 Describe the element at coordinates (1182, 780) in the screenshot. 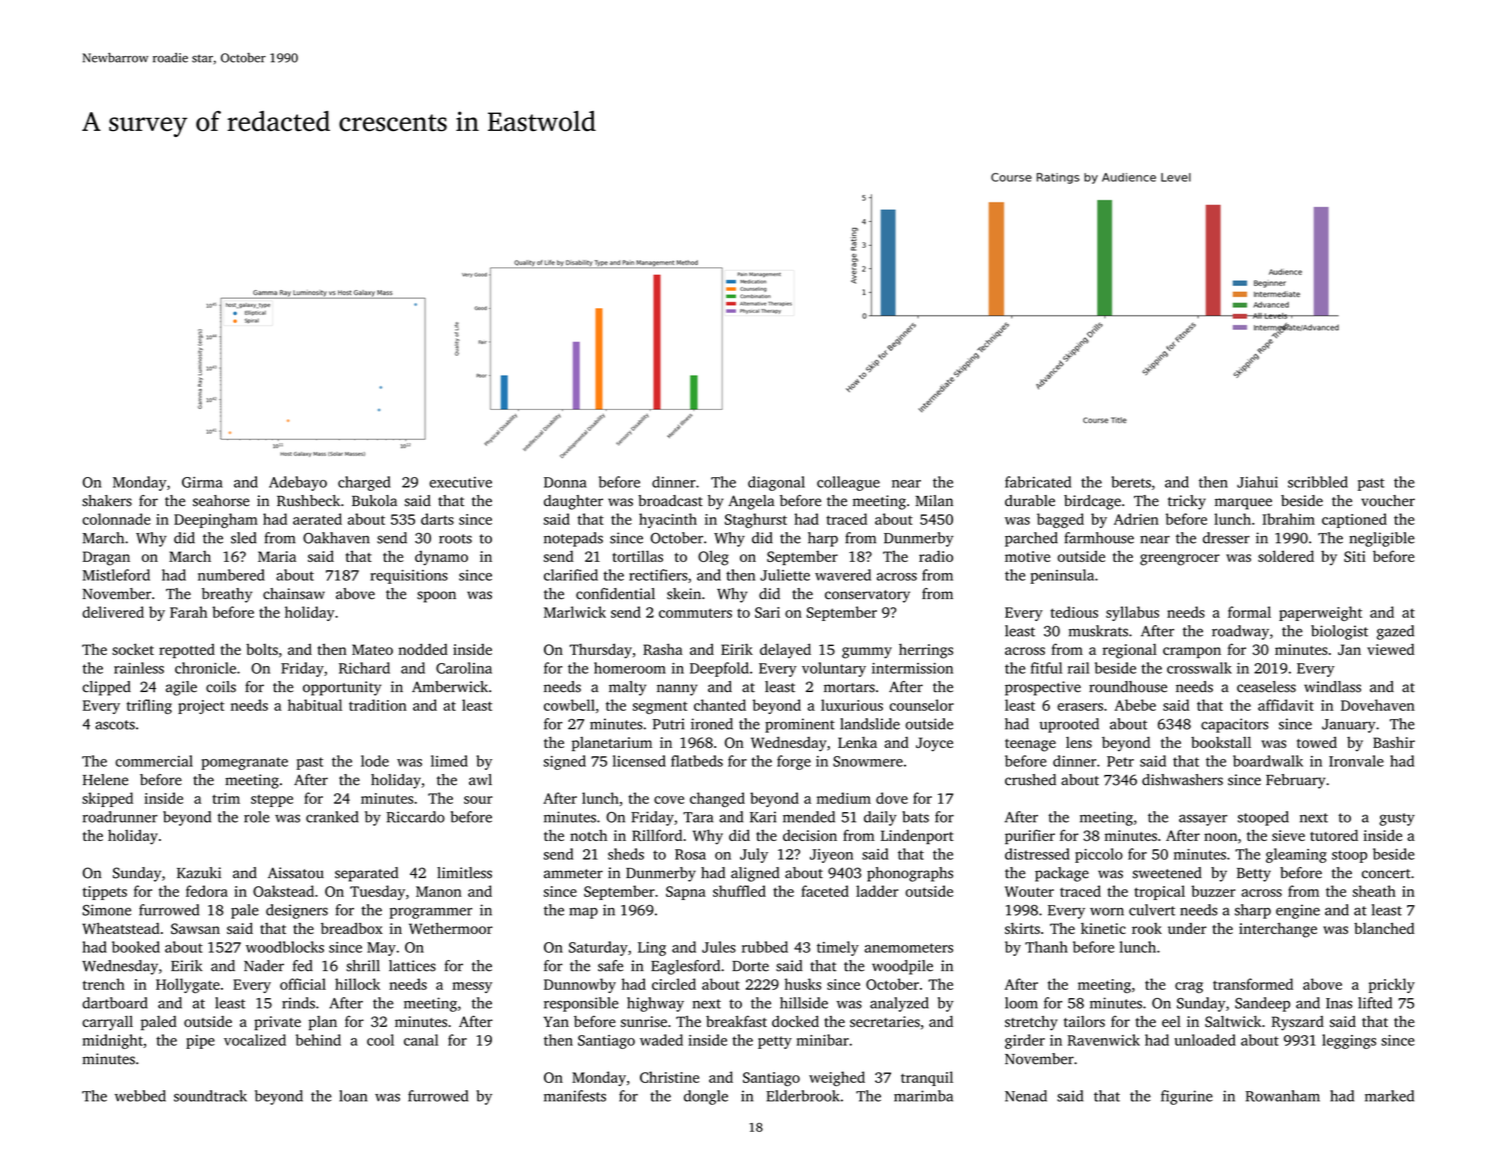

I see `dishwashers` at that location.
